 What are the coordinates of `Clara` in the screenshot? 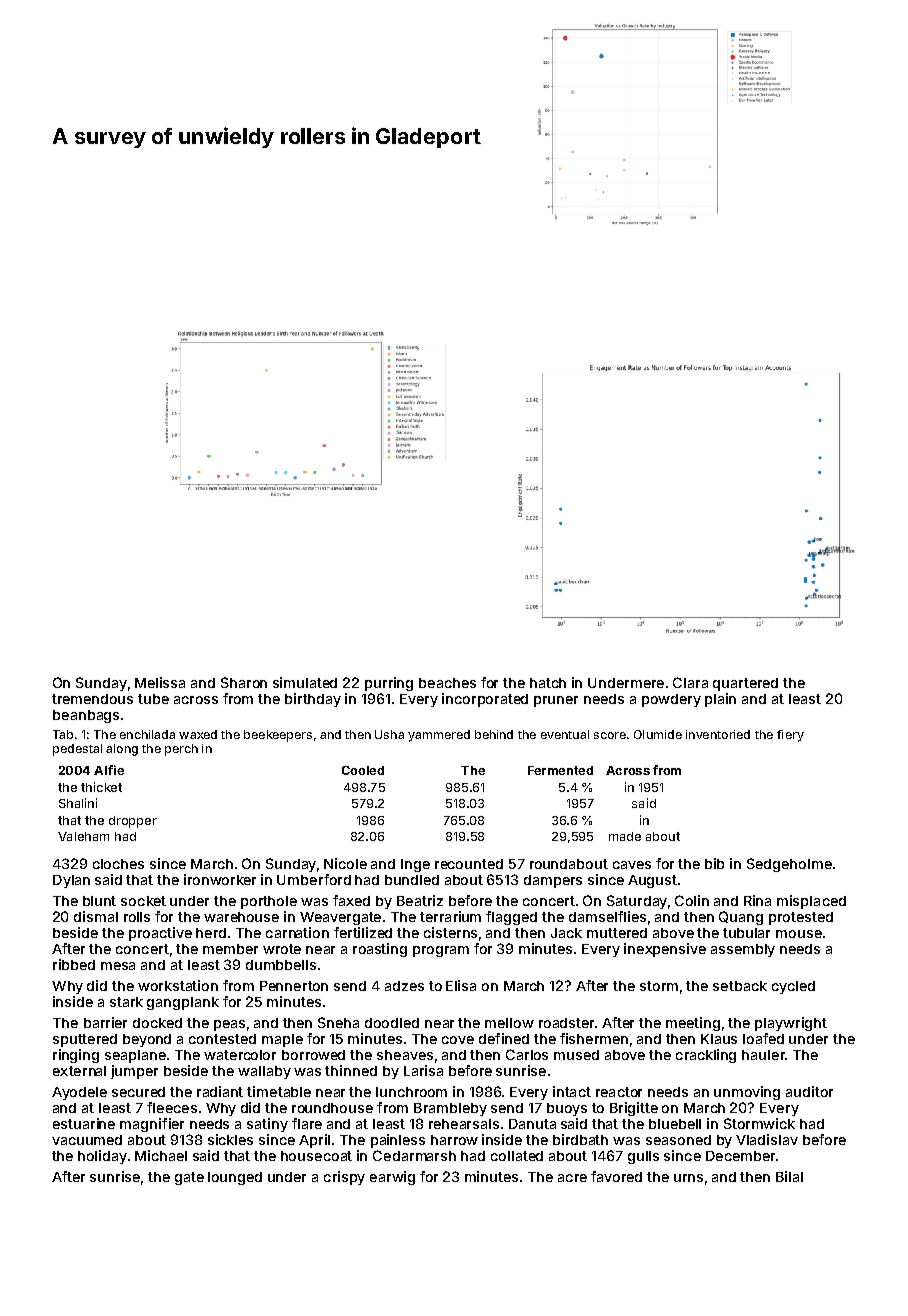 It's located at (690, 682).
